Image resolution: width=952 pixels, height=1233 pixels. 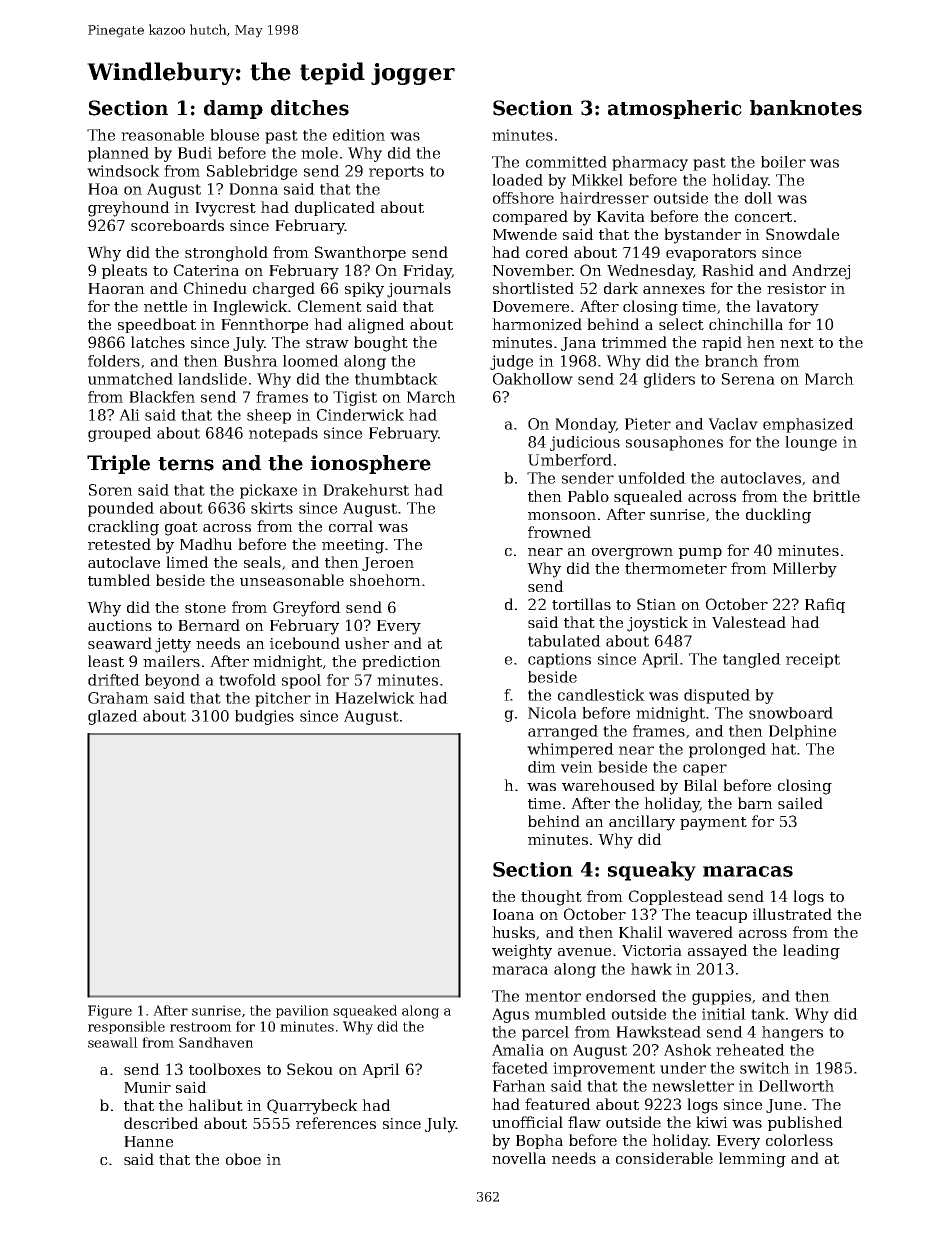 What do you see at coordinates (836, 496) in the image?
I see `brittle` at bounding box center [836, 496].
